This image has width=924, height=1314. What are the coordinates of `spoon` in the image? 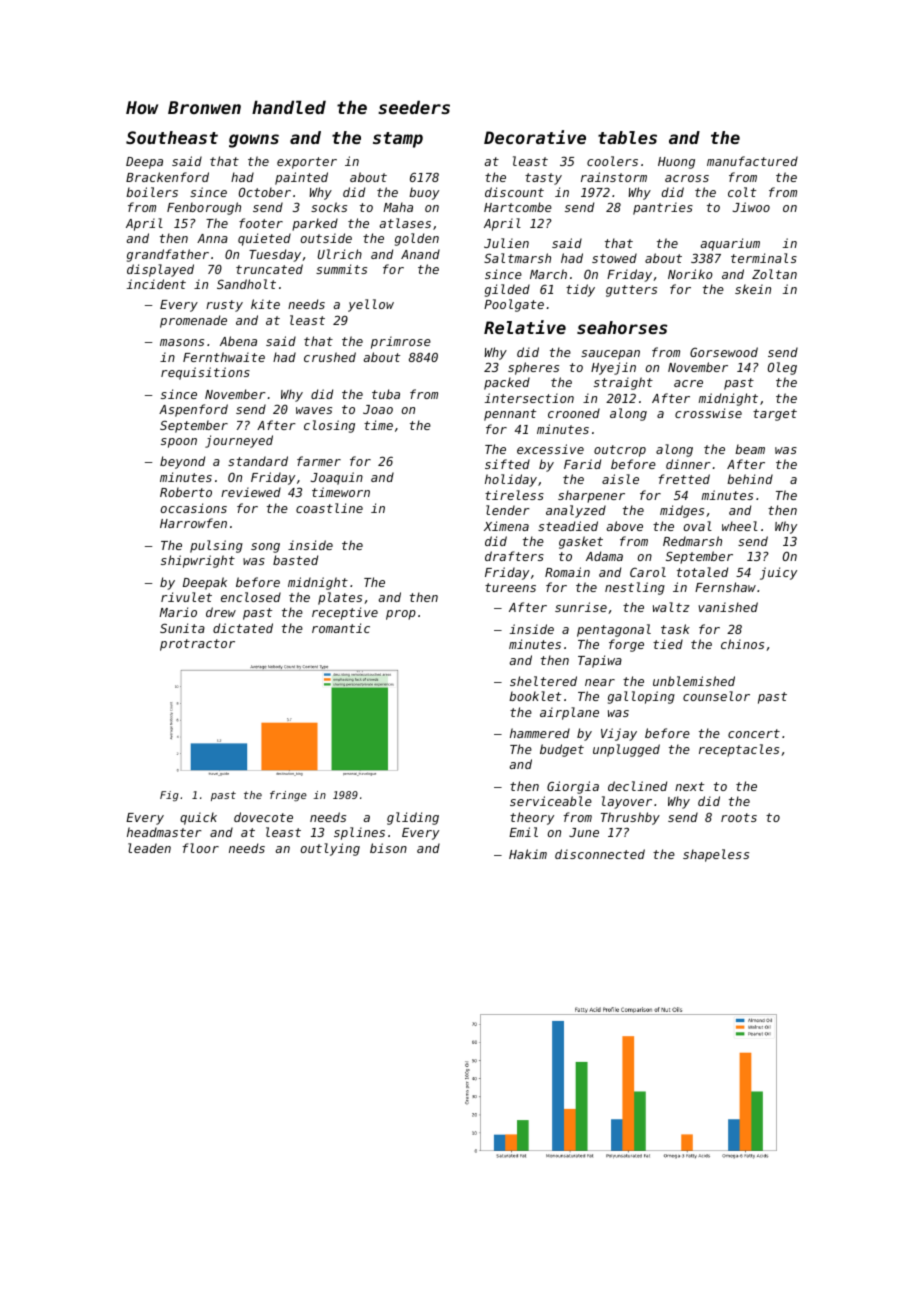 It's located at (179, 443).
